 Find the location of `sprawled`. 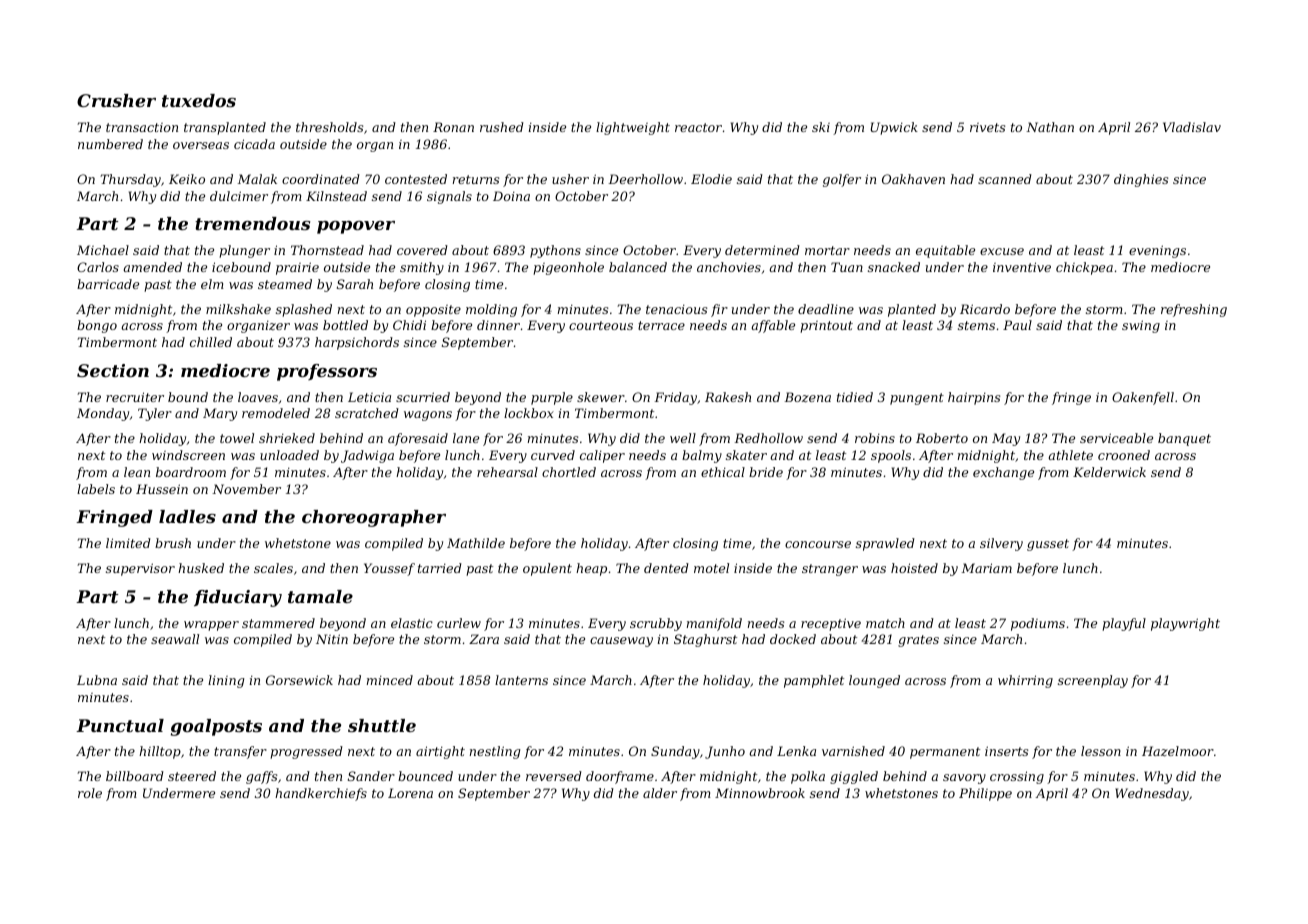

sprawled is located at coordinates (885, 544).
